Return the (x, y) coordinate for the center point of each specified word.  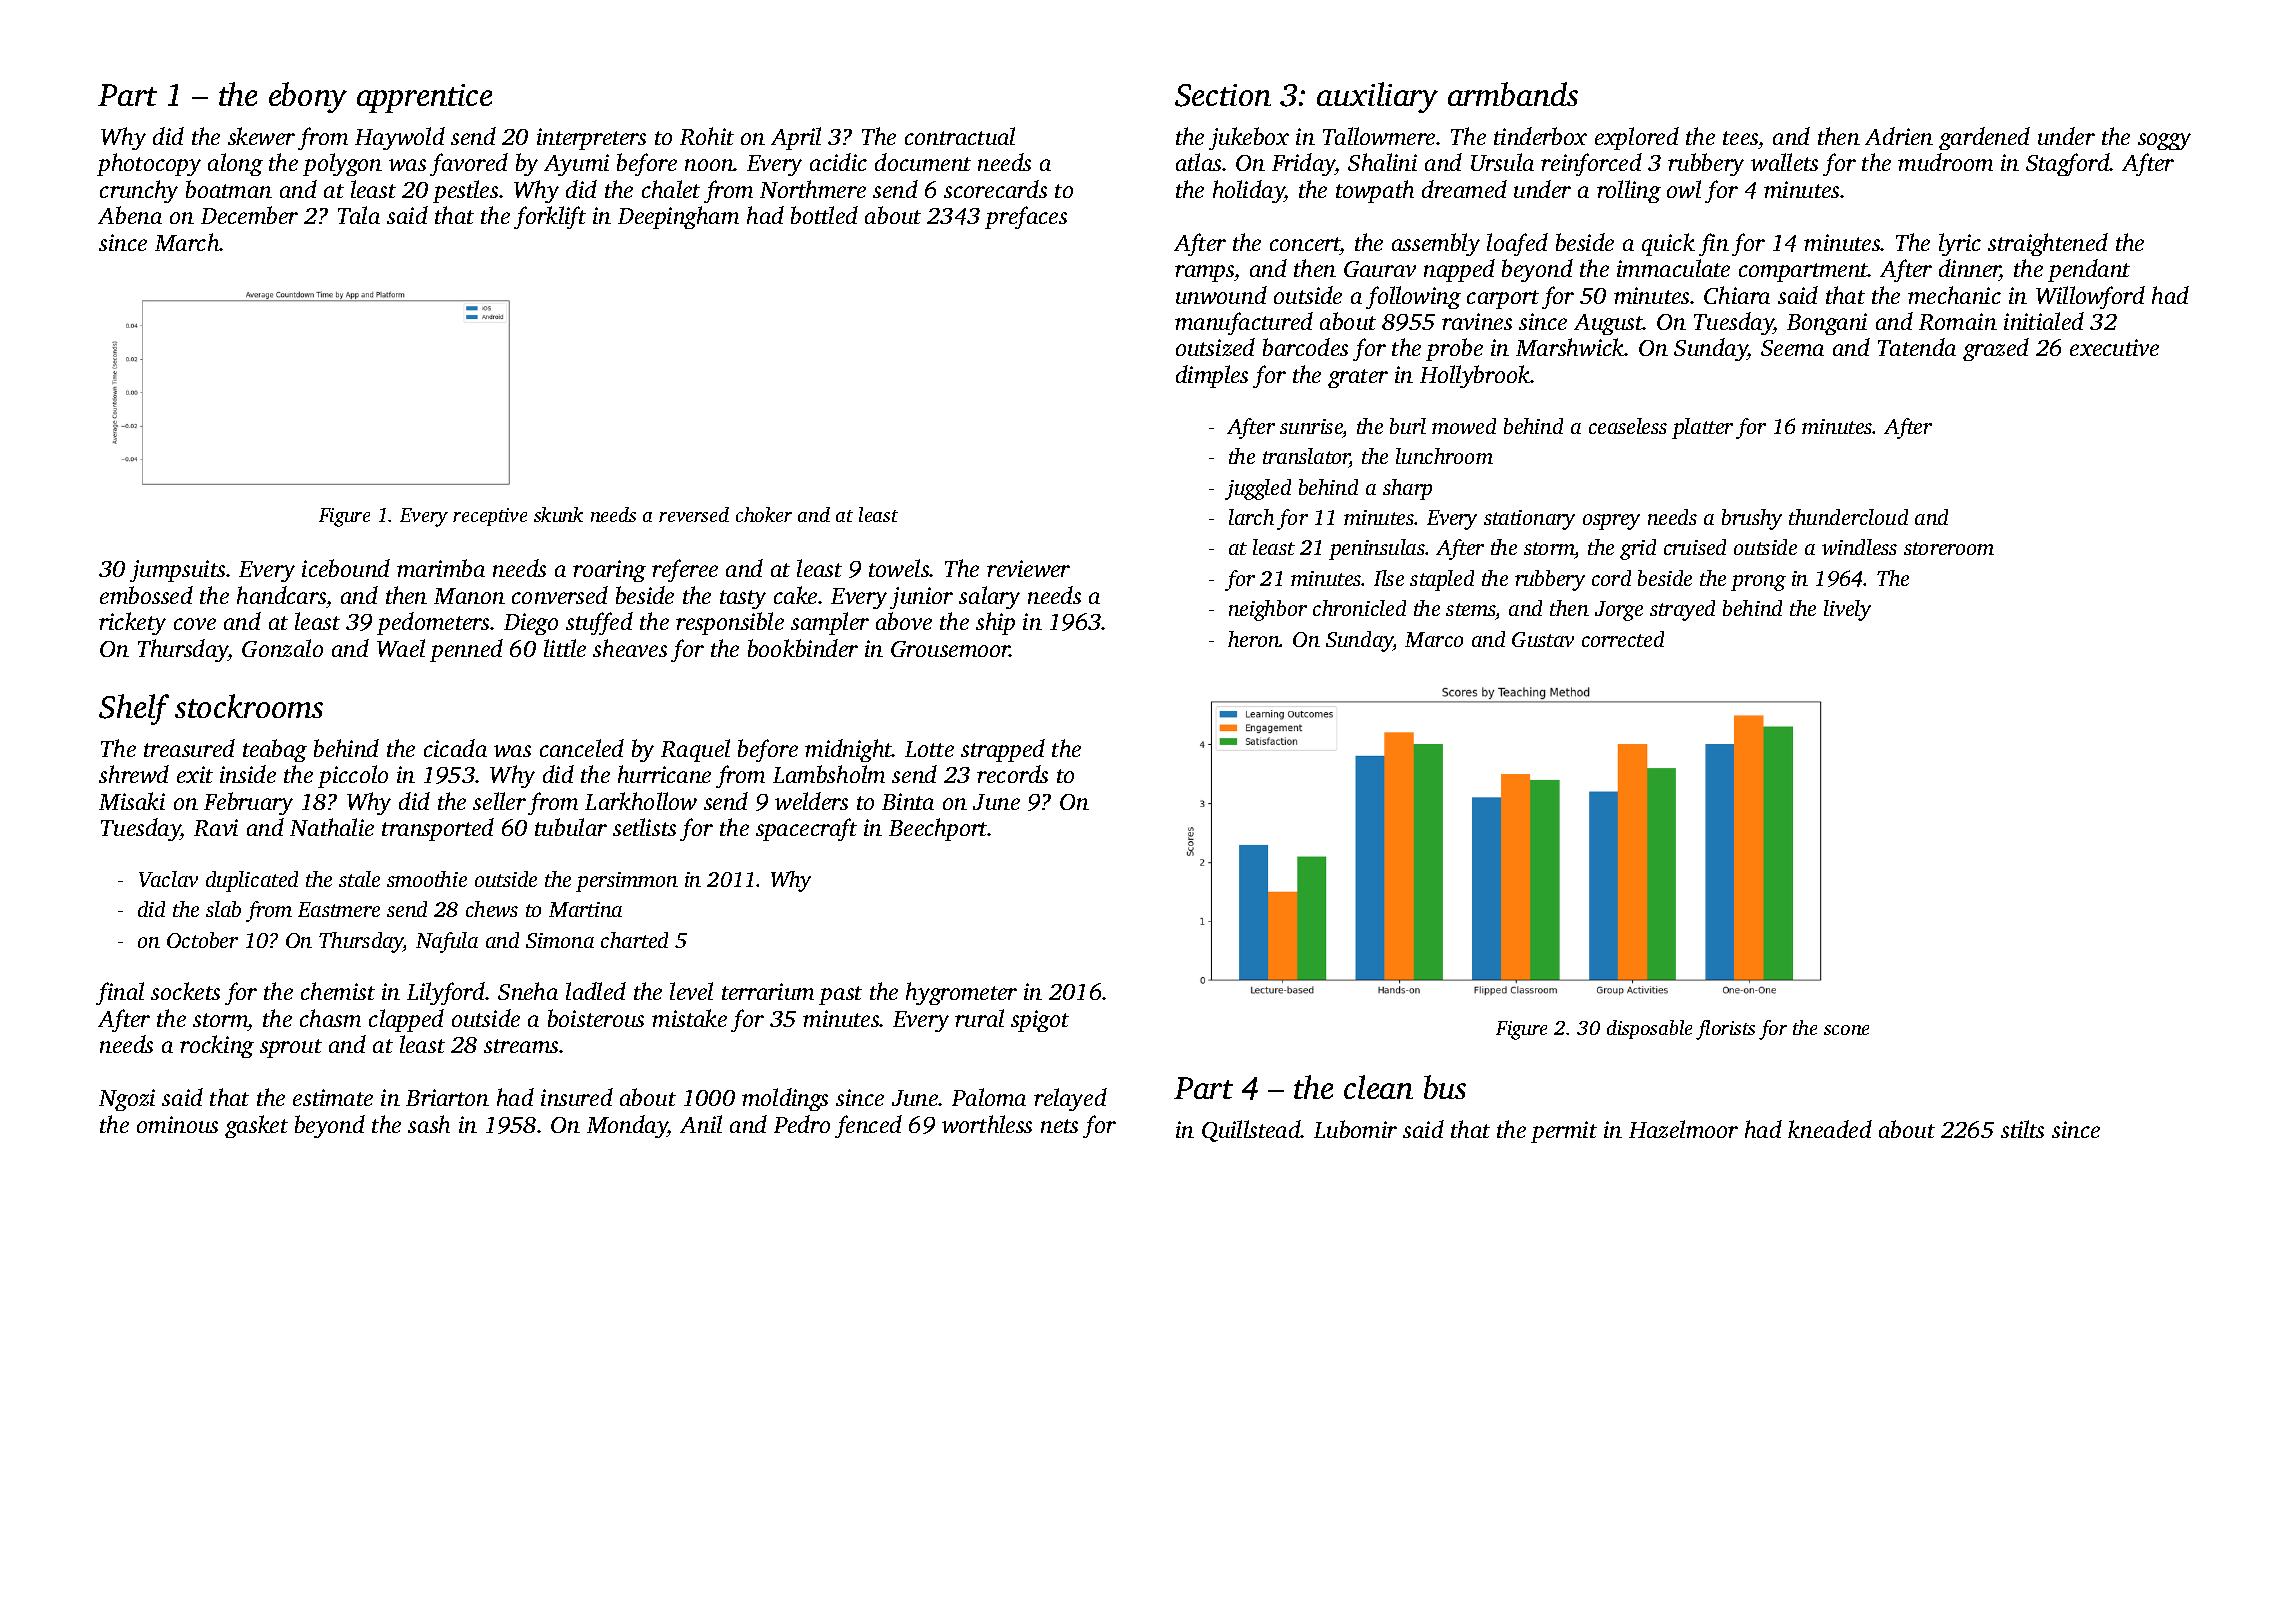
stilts (2022, 1129)
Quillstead (1251, 1131)
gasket (256, 1126)
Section (1223, 95)
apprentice (424, 98)
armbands (1513, 94)
